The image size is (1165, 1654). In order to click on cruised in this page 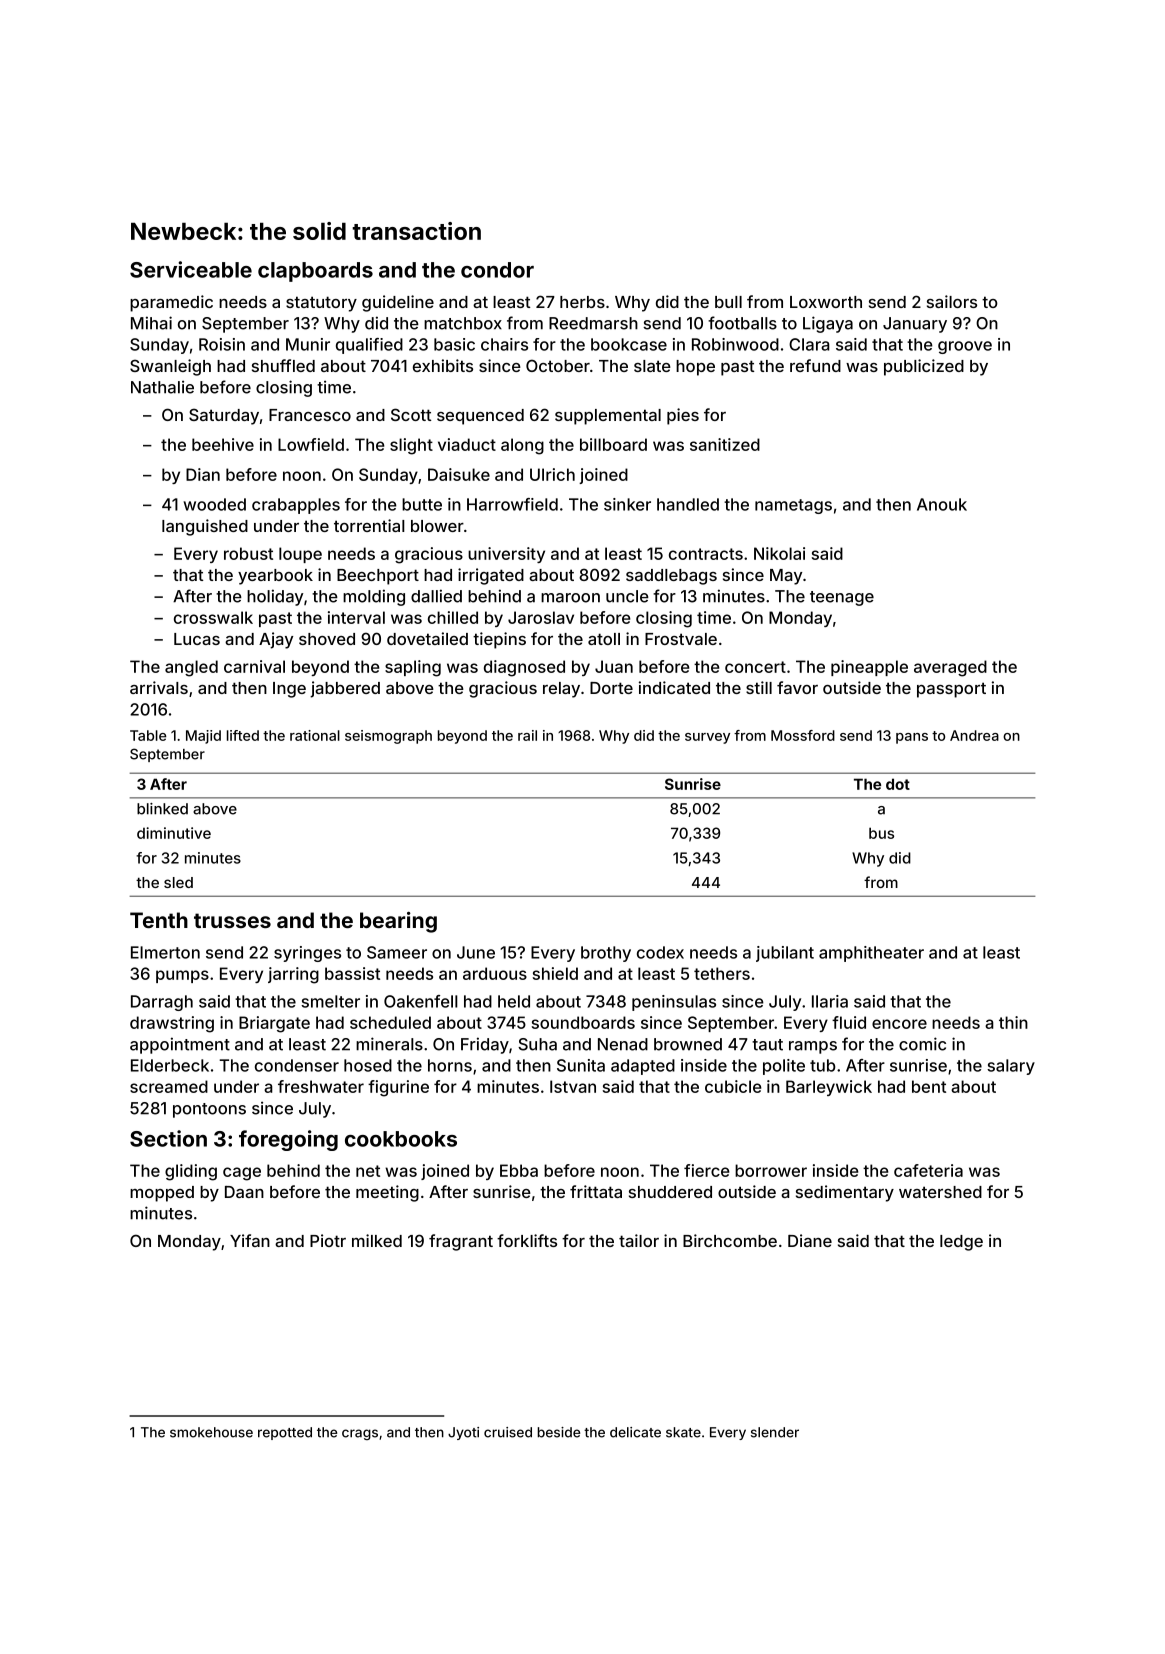, I will do `click(508, 1432)`.
